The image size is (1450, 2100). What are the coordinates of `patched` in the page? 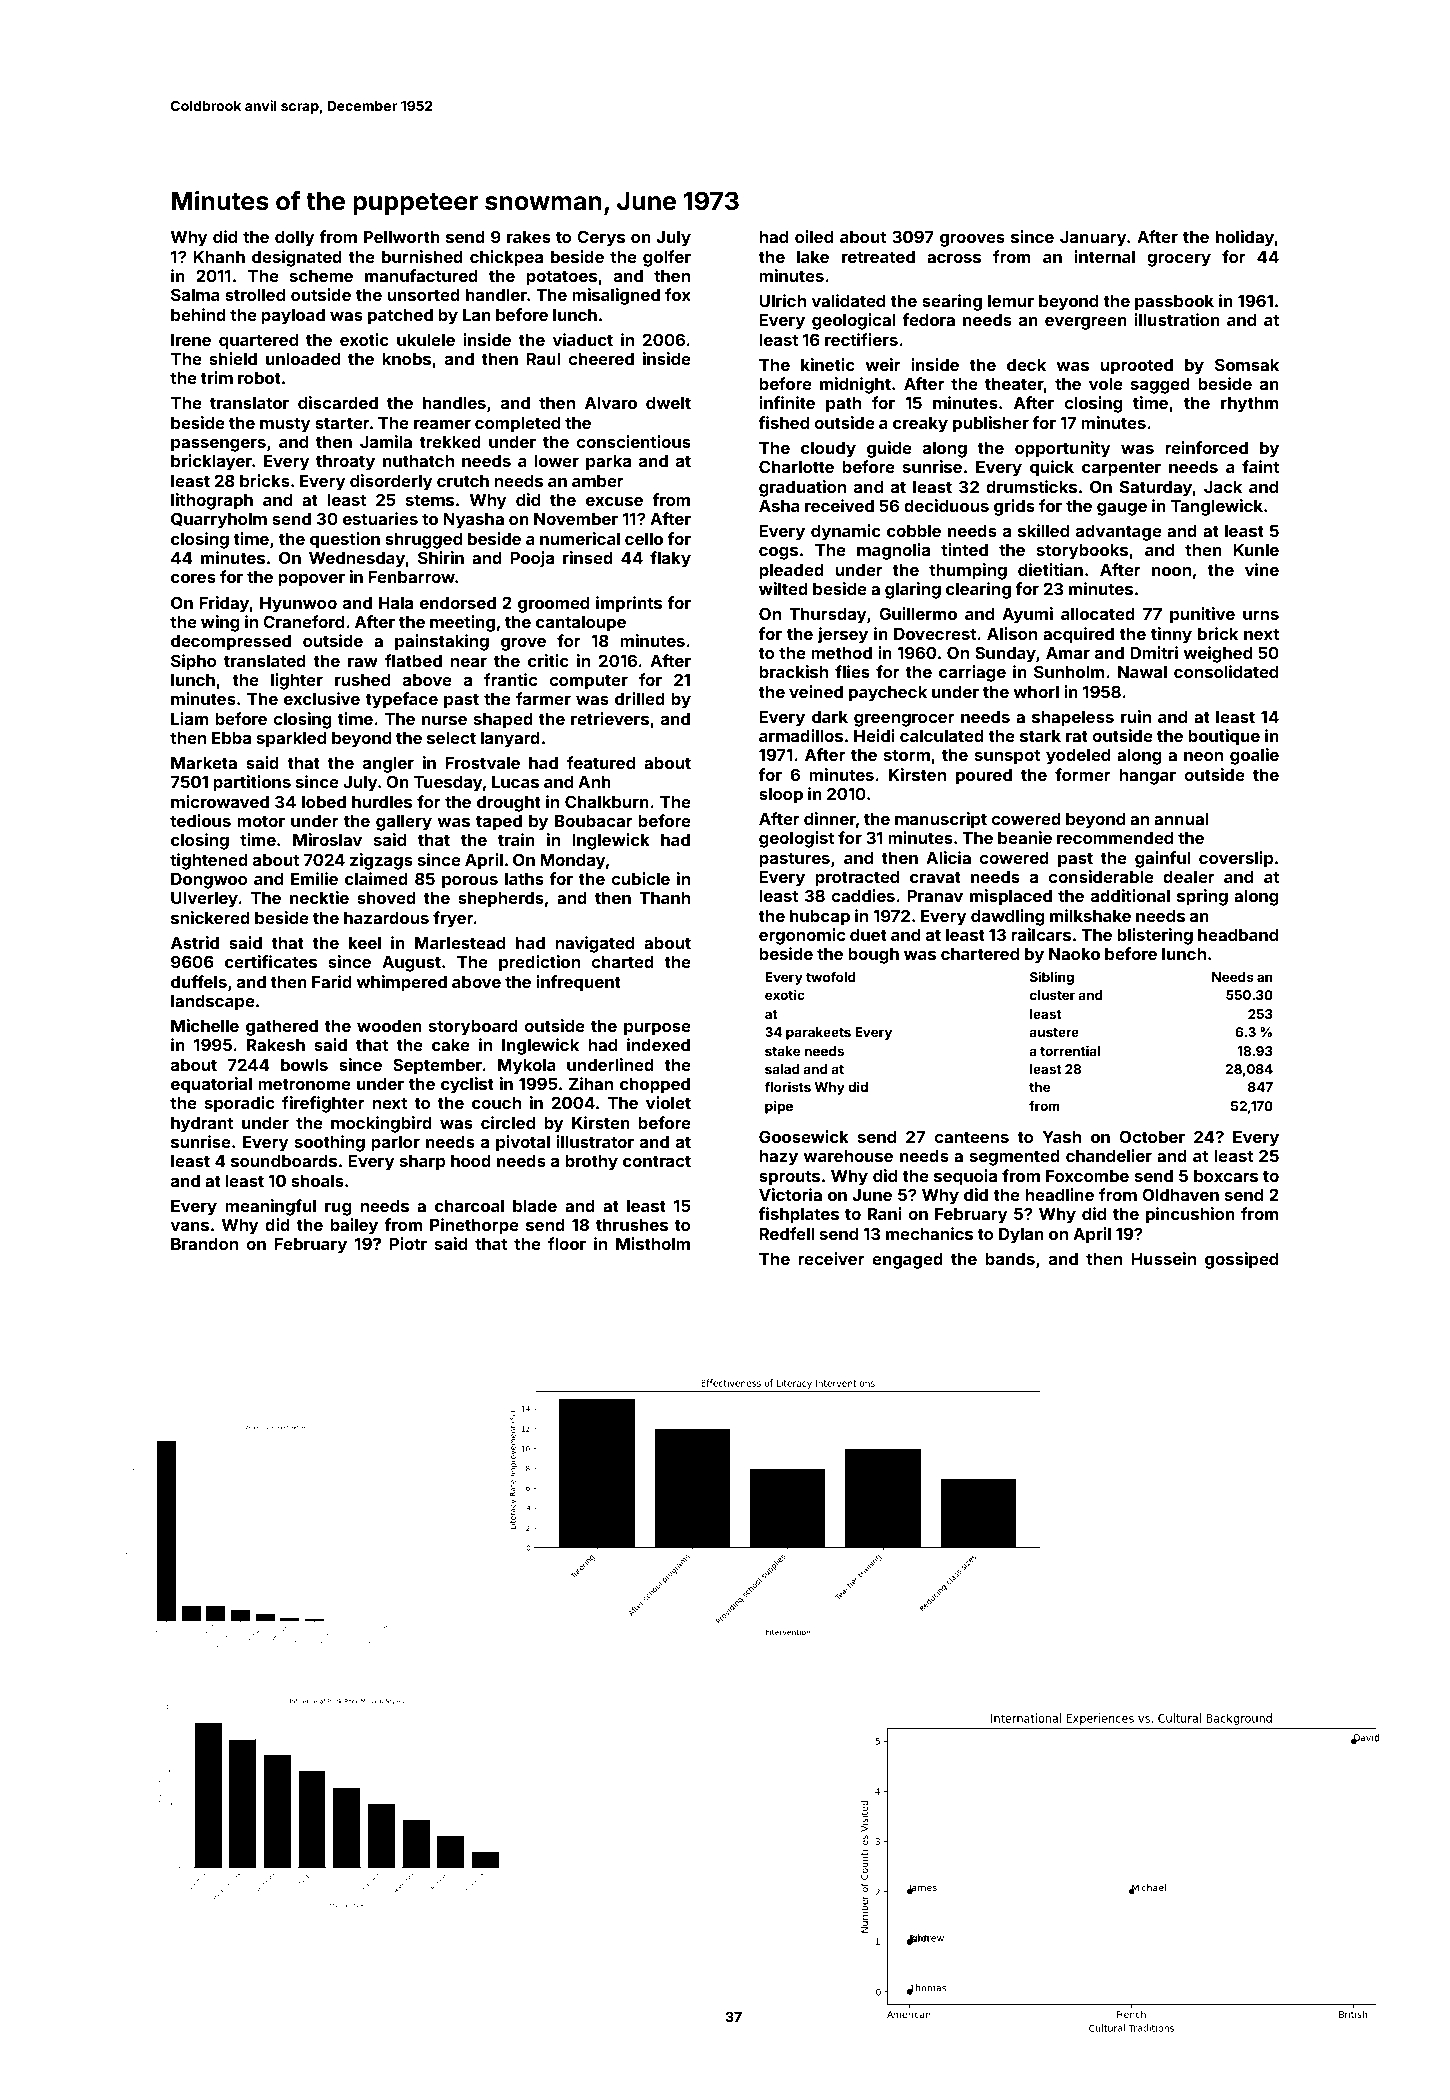 It's located at (400, 317).
